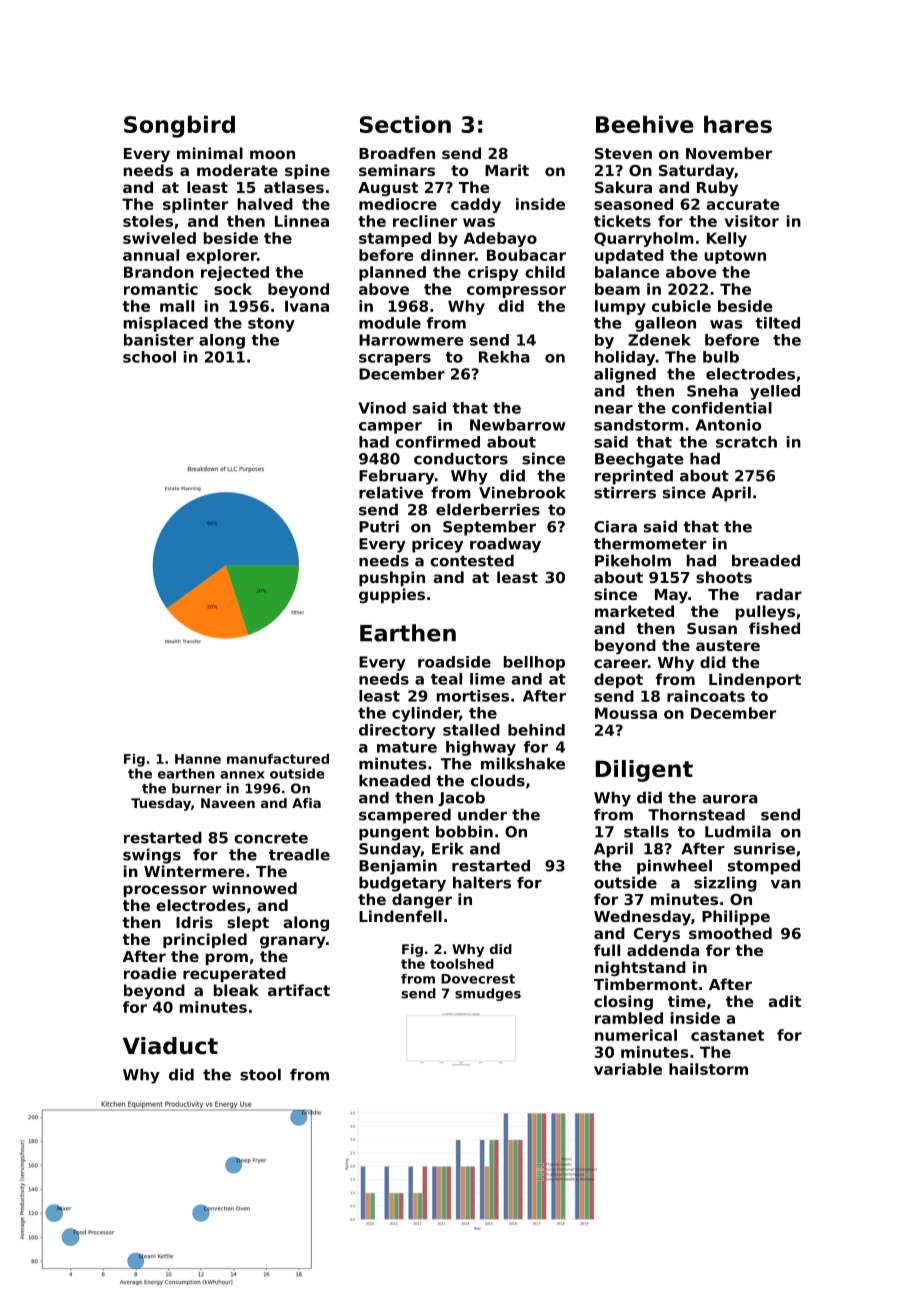 The width and height of the screenshot is (924, 1308). What do you see at coordinates (398, 204) in the screenshot?
I see `mediocre` at bounding box center [398, 204].
